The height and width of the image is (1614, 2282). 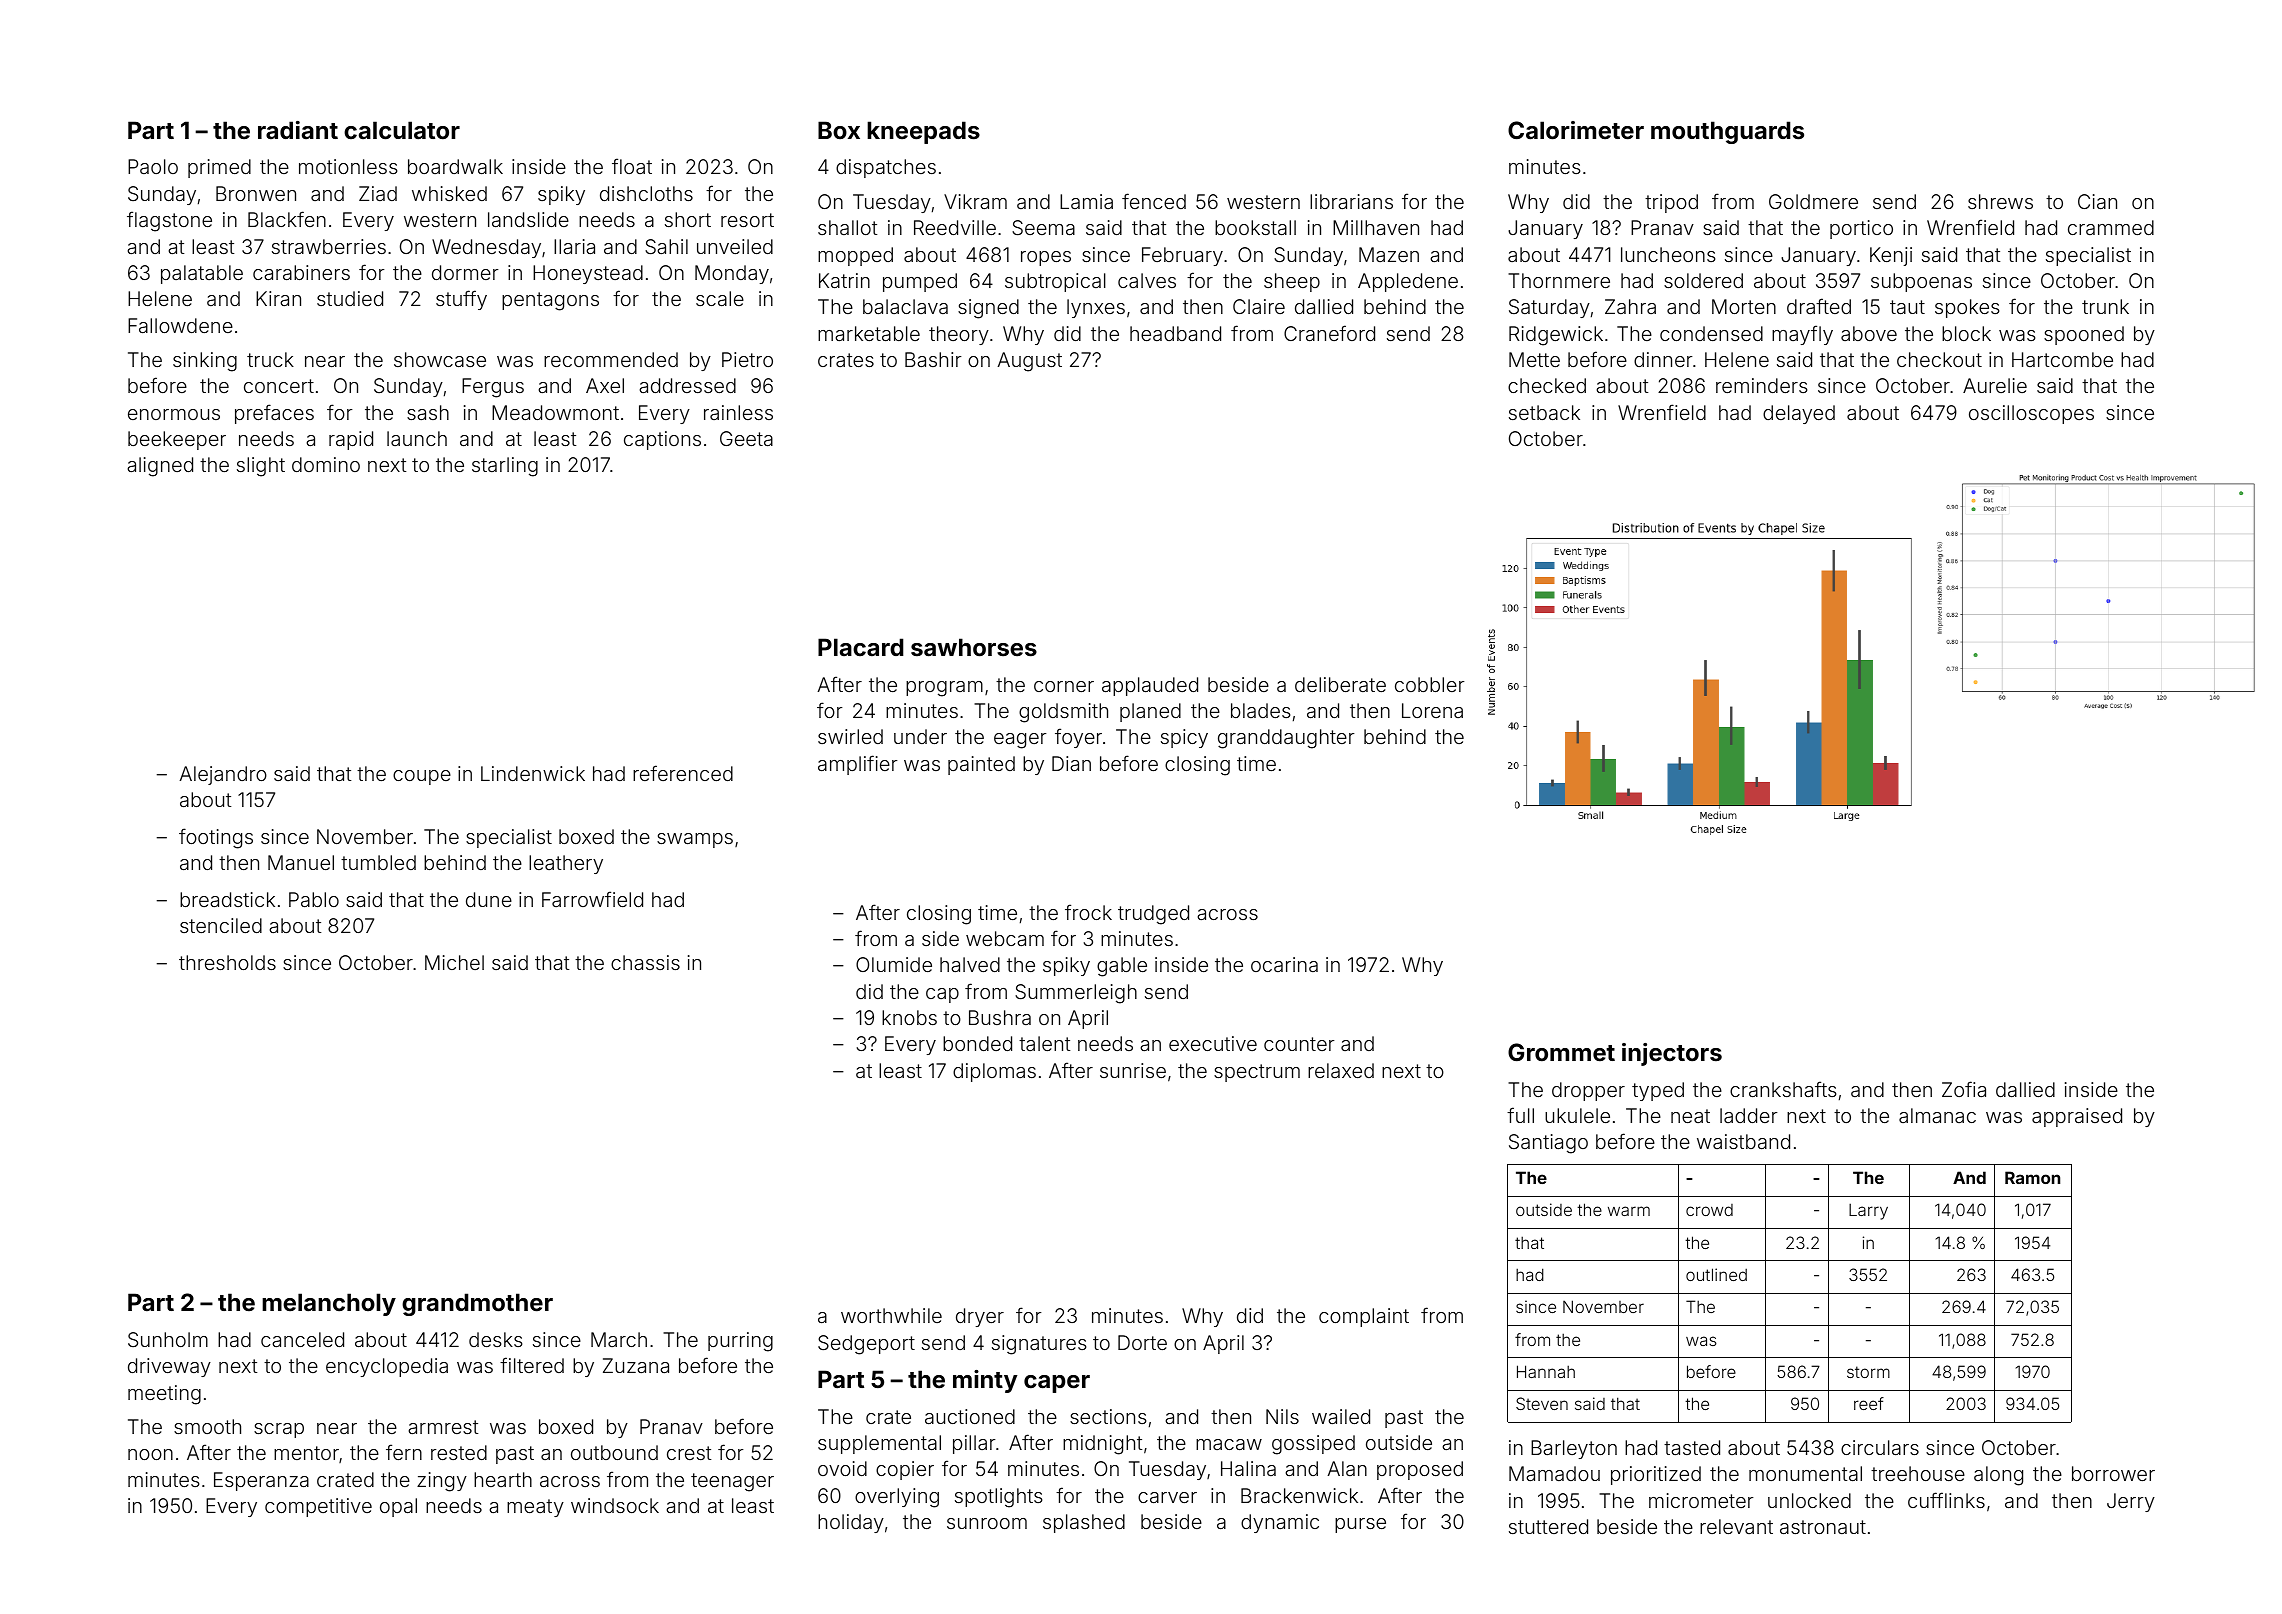 I want to click on domino, so click(x=326, y=464).
